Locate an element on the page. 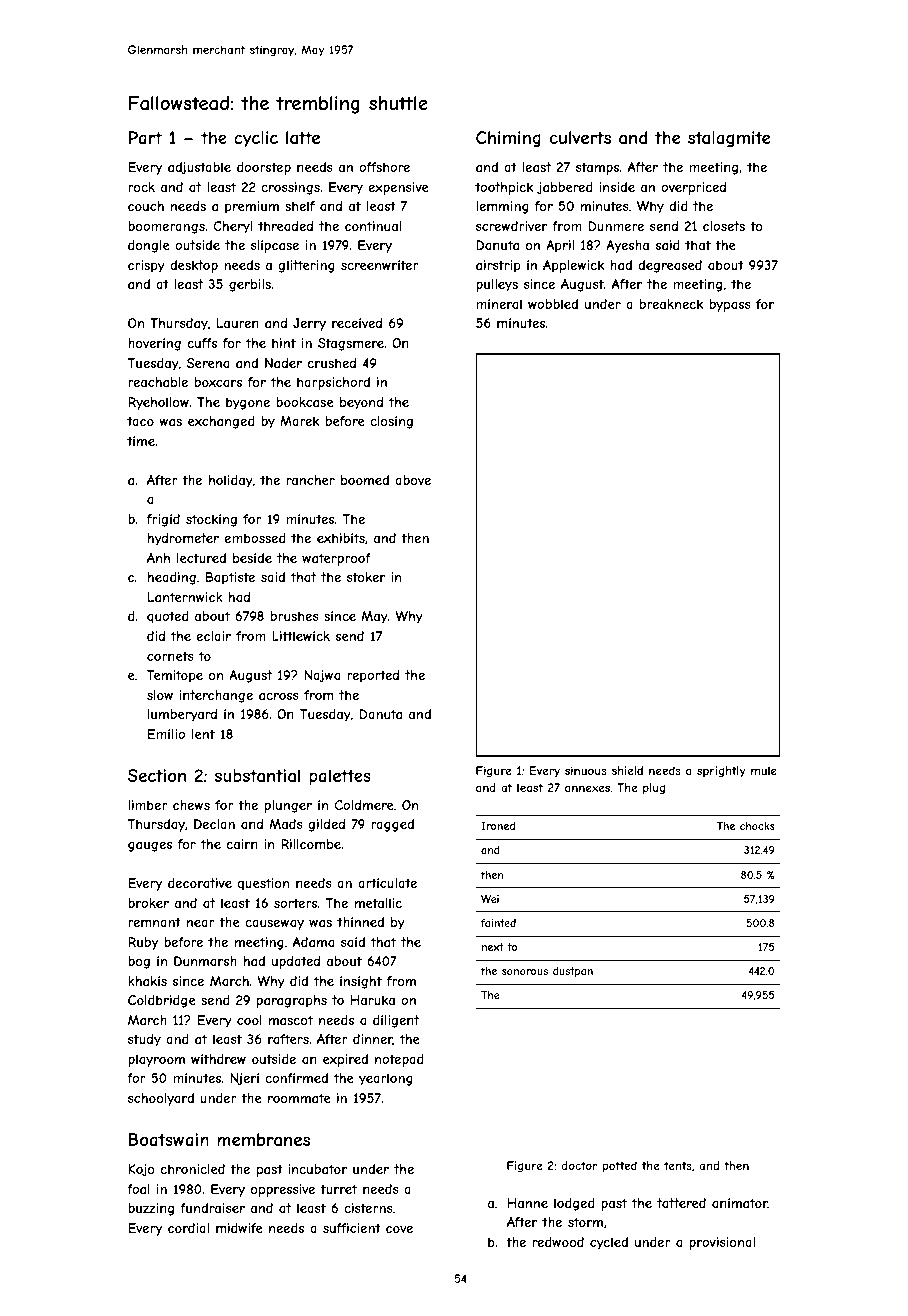 This document has width=908, height=1316. offshore is located at coordinates (384, 167).
